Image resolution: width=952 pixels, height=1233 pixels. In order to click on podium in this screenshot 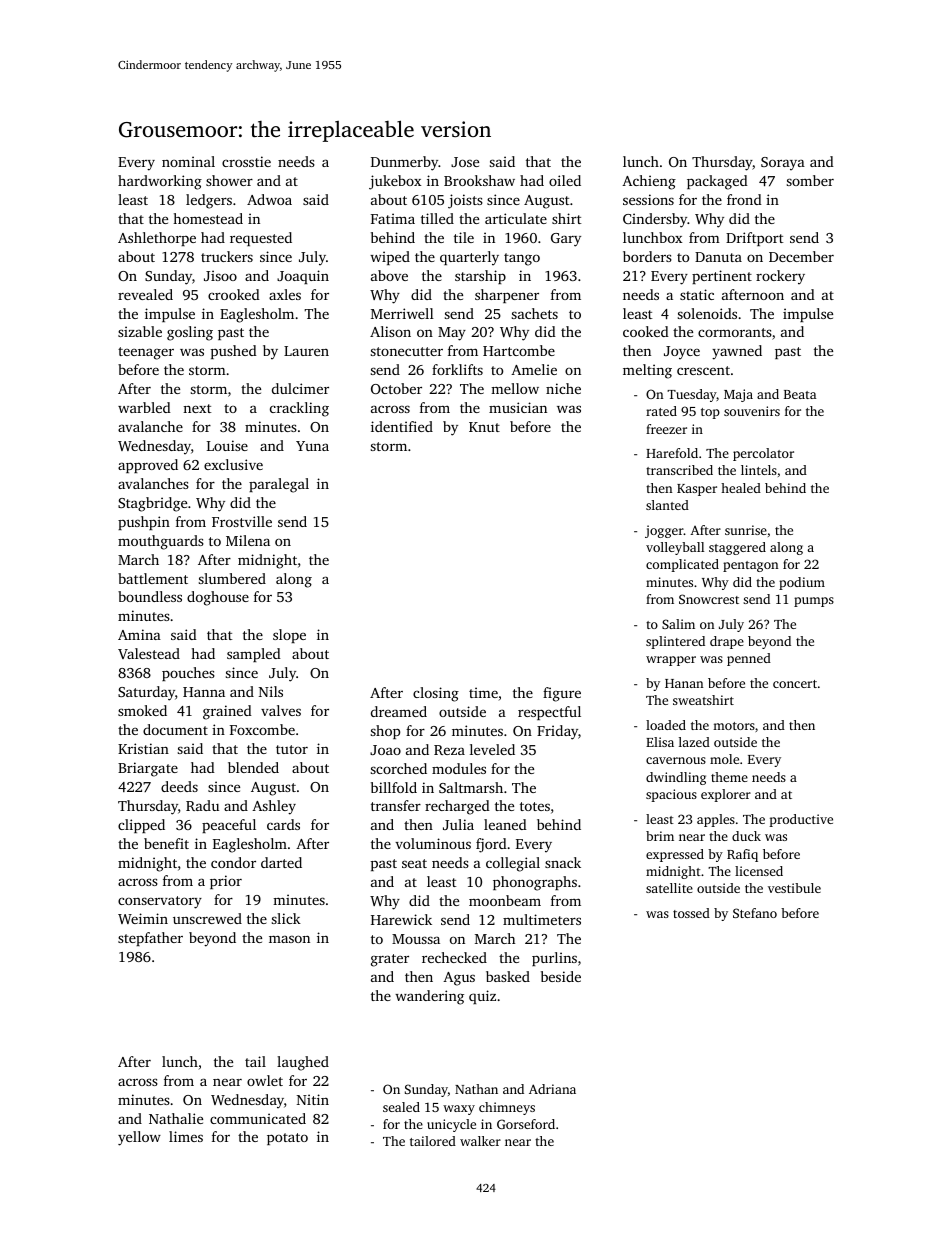, I will do `click(802, 583)`.
